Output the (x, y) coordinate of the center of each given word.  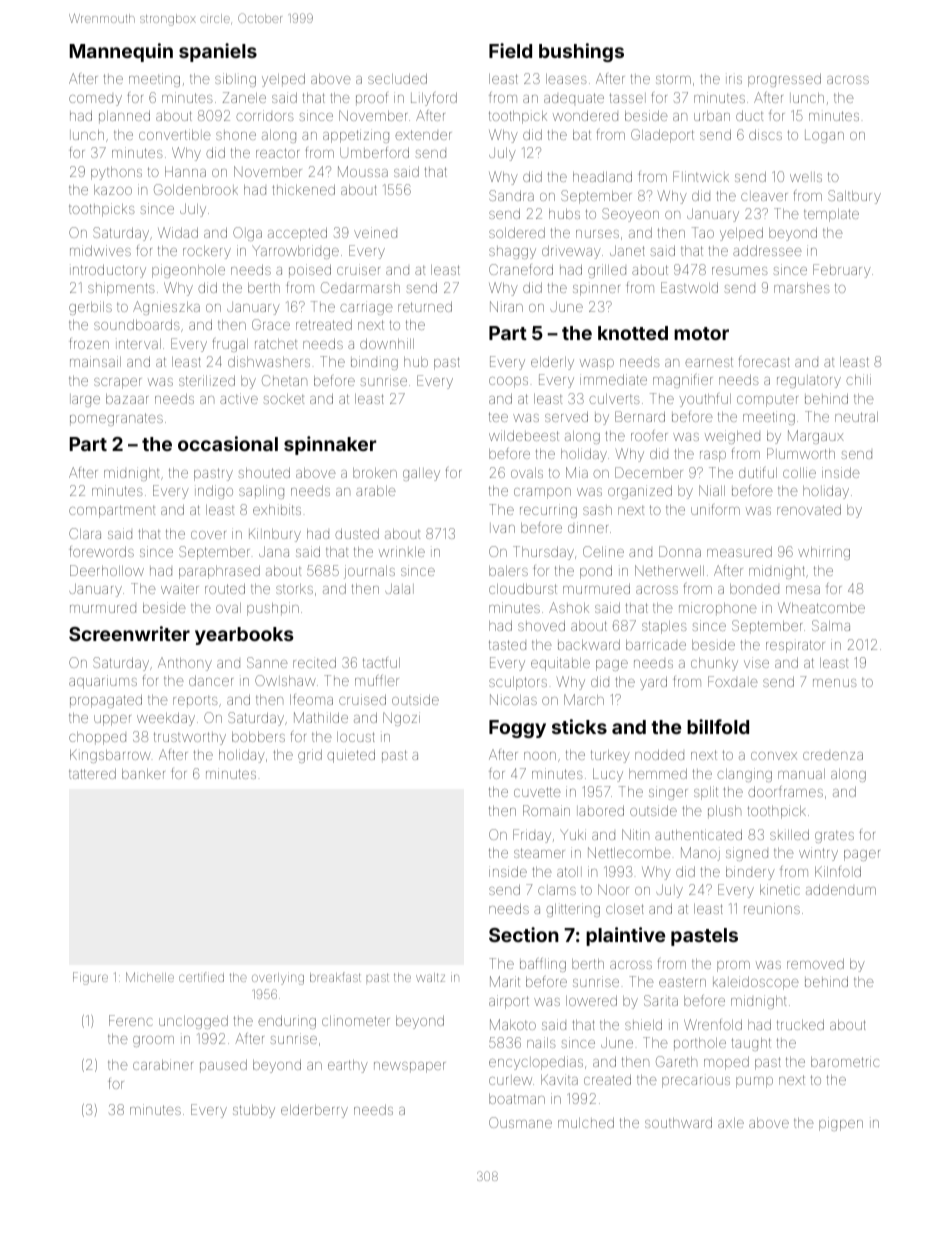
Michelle (150, 977)
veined (375, 232)
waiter (180, 588)
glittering (573, 910)
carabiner (163, 1064)
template (831, 215)
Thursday (543, 553)
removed (815, 963)
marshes (801, 288)
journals (369, 572)
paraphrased (219, 572)
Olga (247, 234)
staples (664, 627)
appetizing (356, 136)
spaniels (218, 52)
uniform (715, 509)
